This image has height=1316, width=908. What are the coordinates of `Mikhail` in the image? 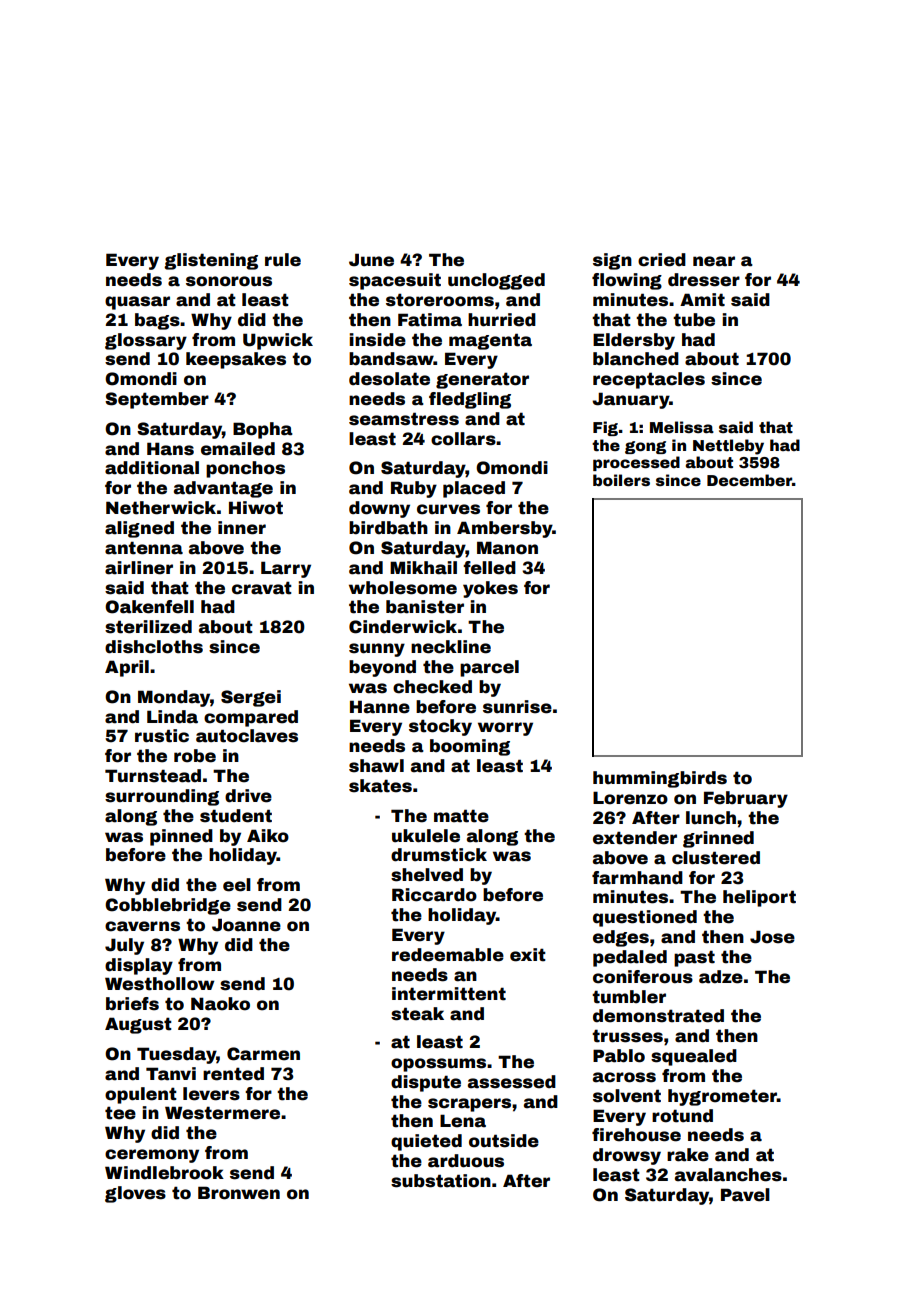 It's located at (423, 568).
